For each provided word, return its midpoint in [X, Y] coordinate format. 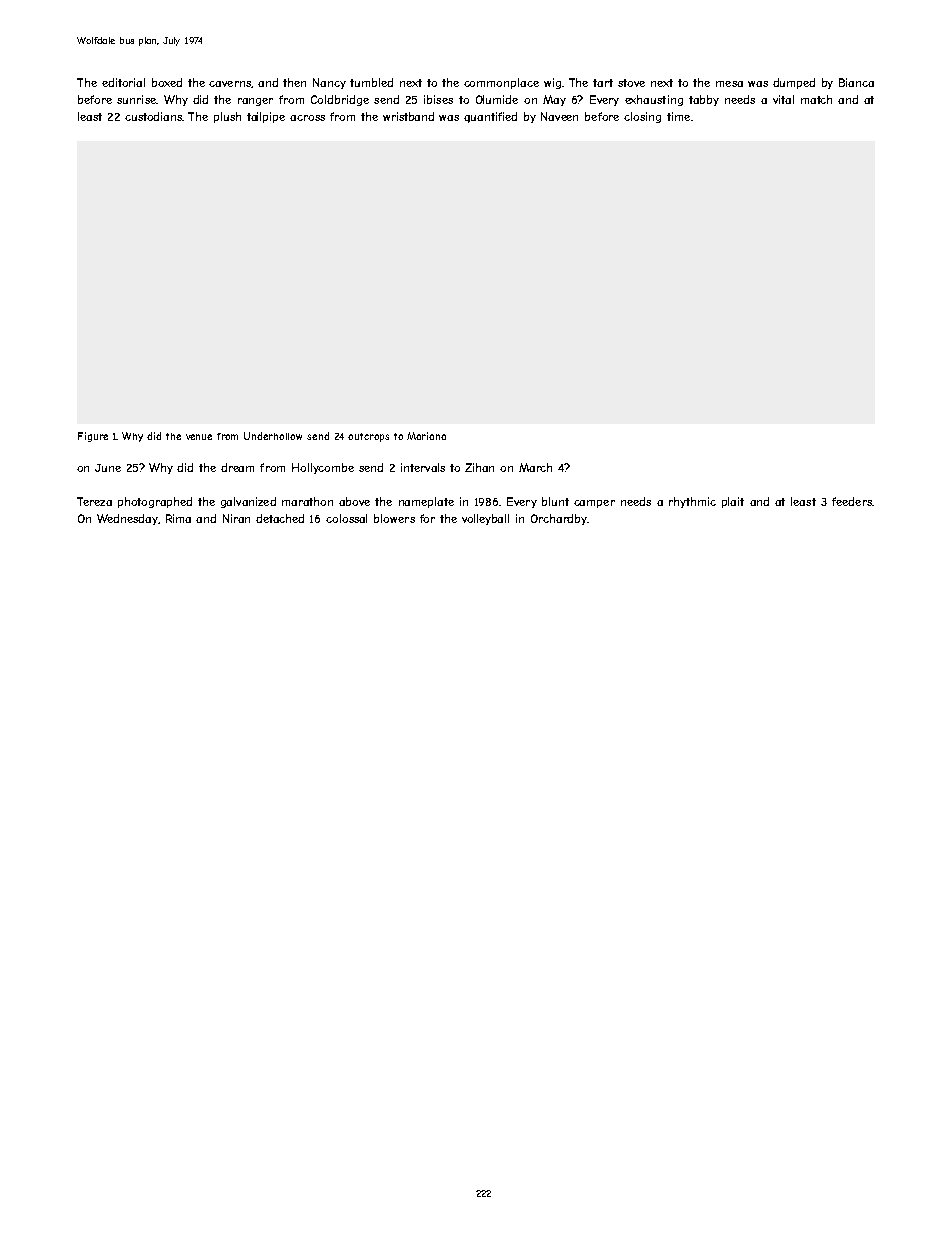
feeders [852, 501]
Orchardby [559, 519]
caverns [230, 84]
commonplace [501, 83]
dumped [794, 83]
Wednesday [127, 519]
